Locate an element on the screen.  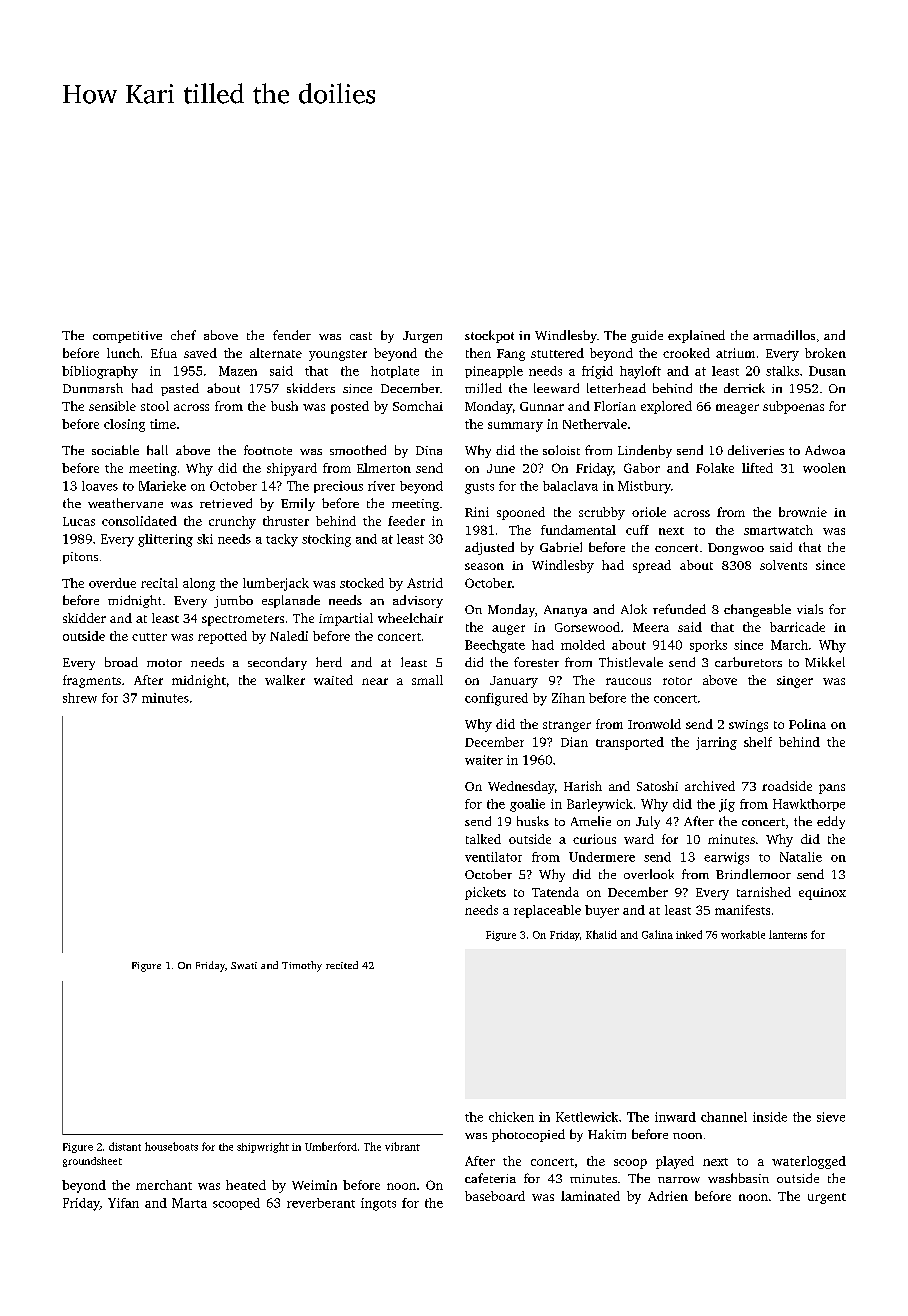
Marta is located at coordinates (189, 1203).
